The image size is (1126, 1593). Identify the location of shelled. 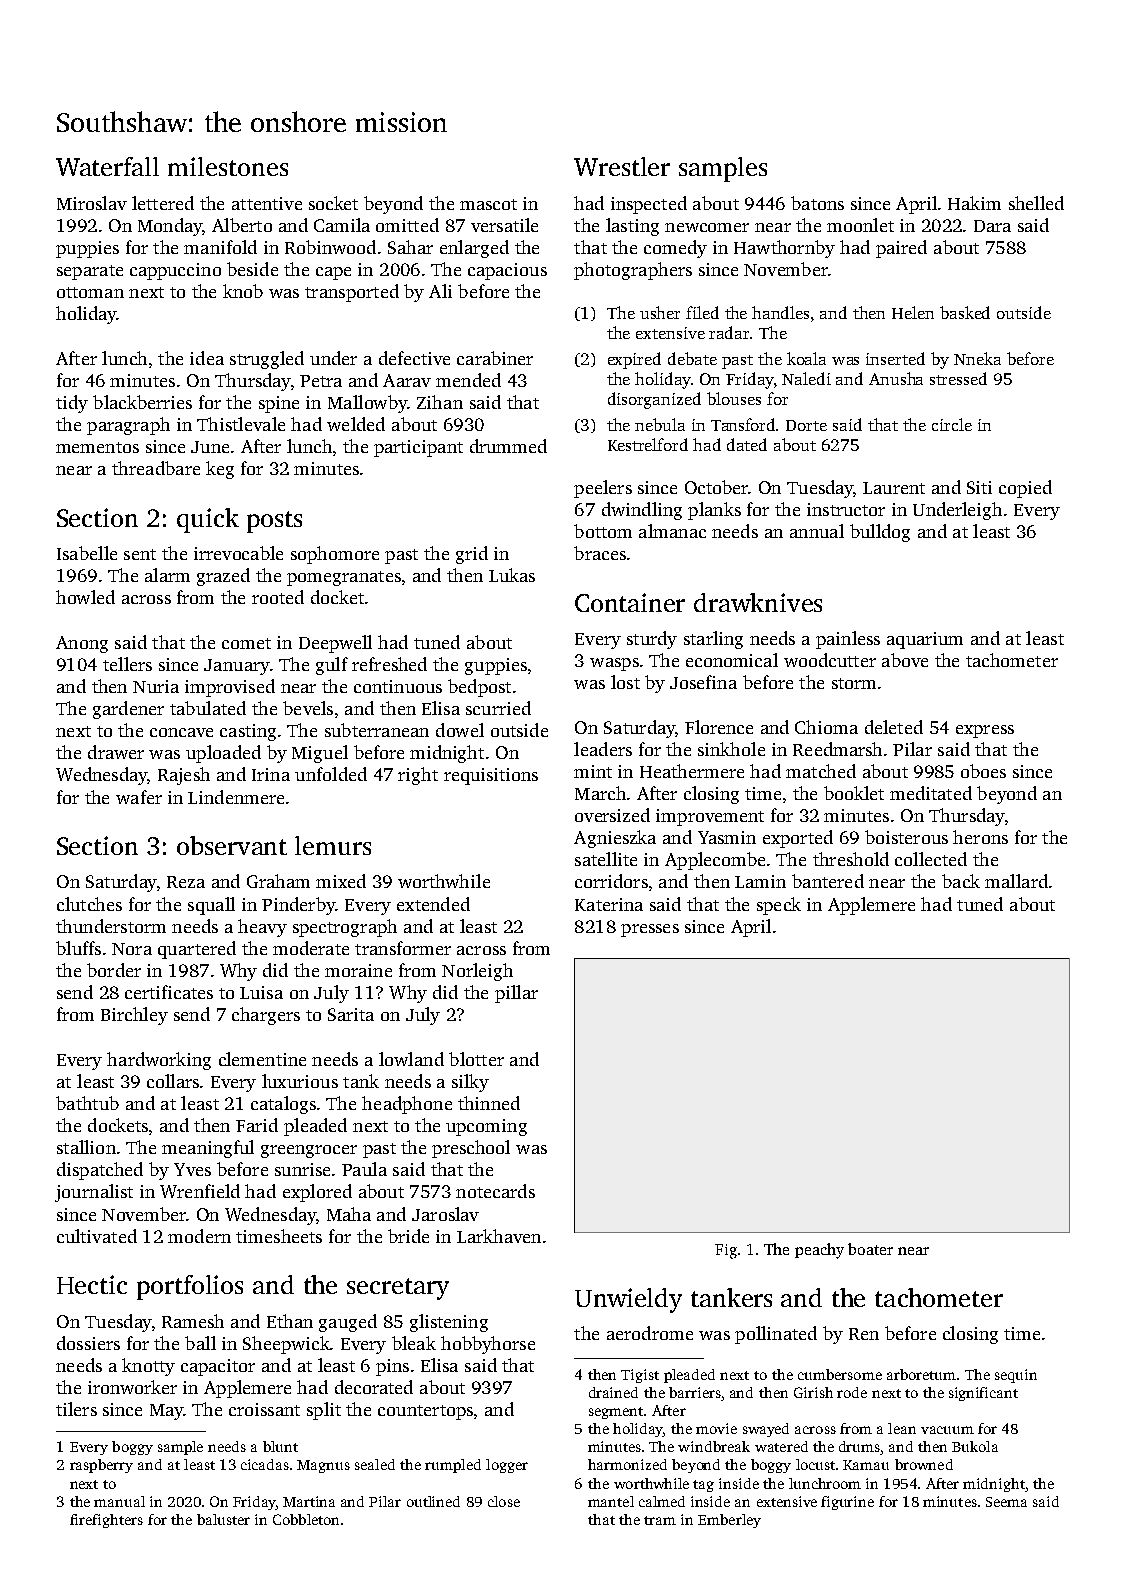
(1036, 203).
